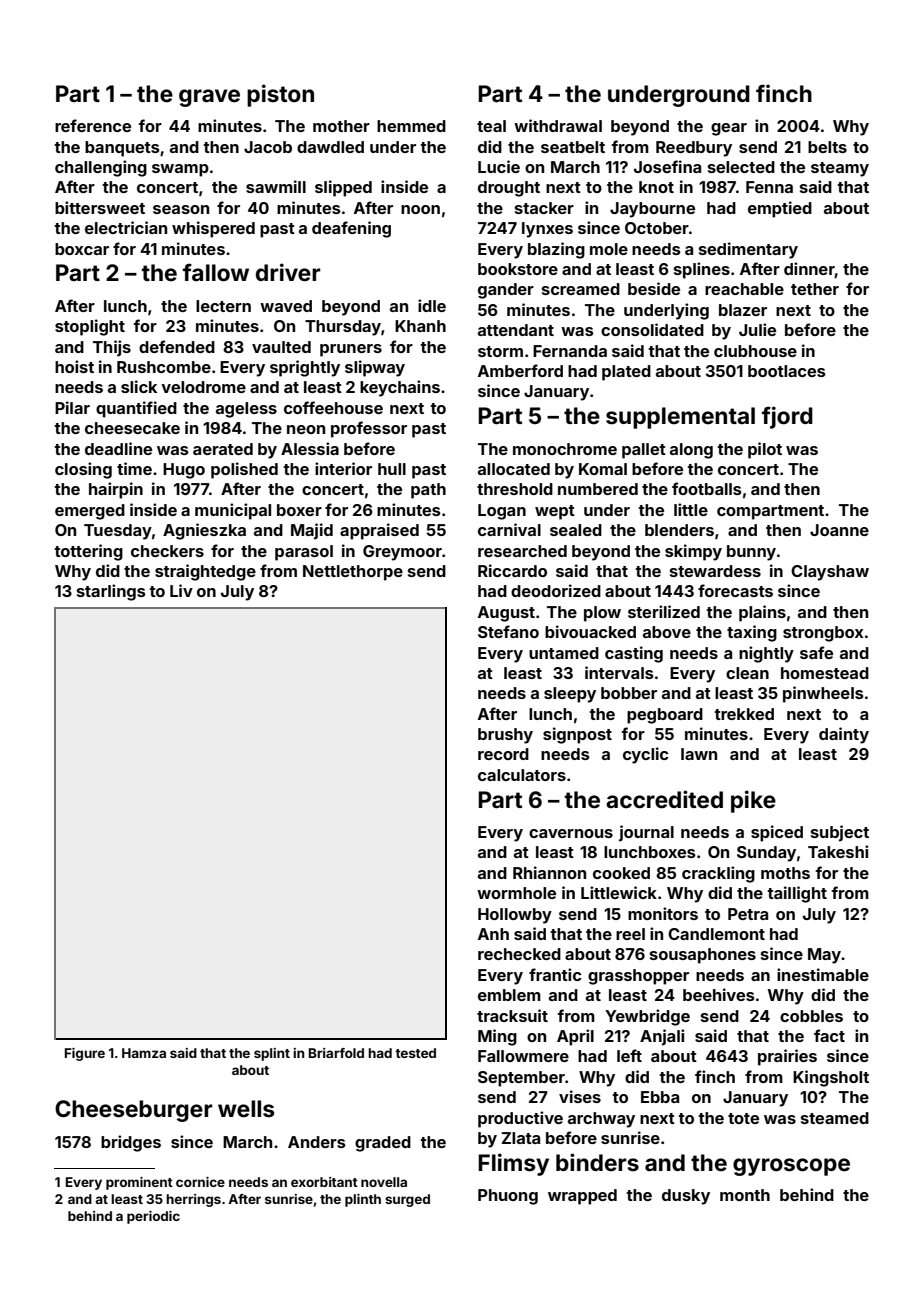  I want to click on inestimable, so click(823, 974).
